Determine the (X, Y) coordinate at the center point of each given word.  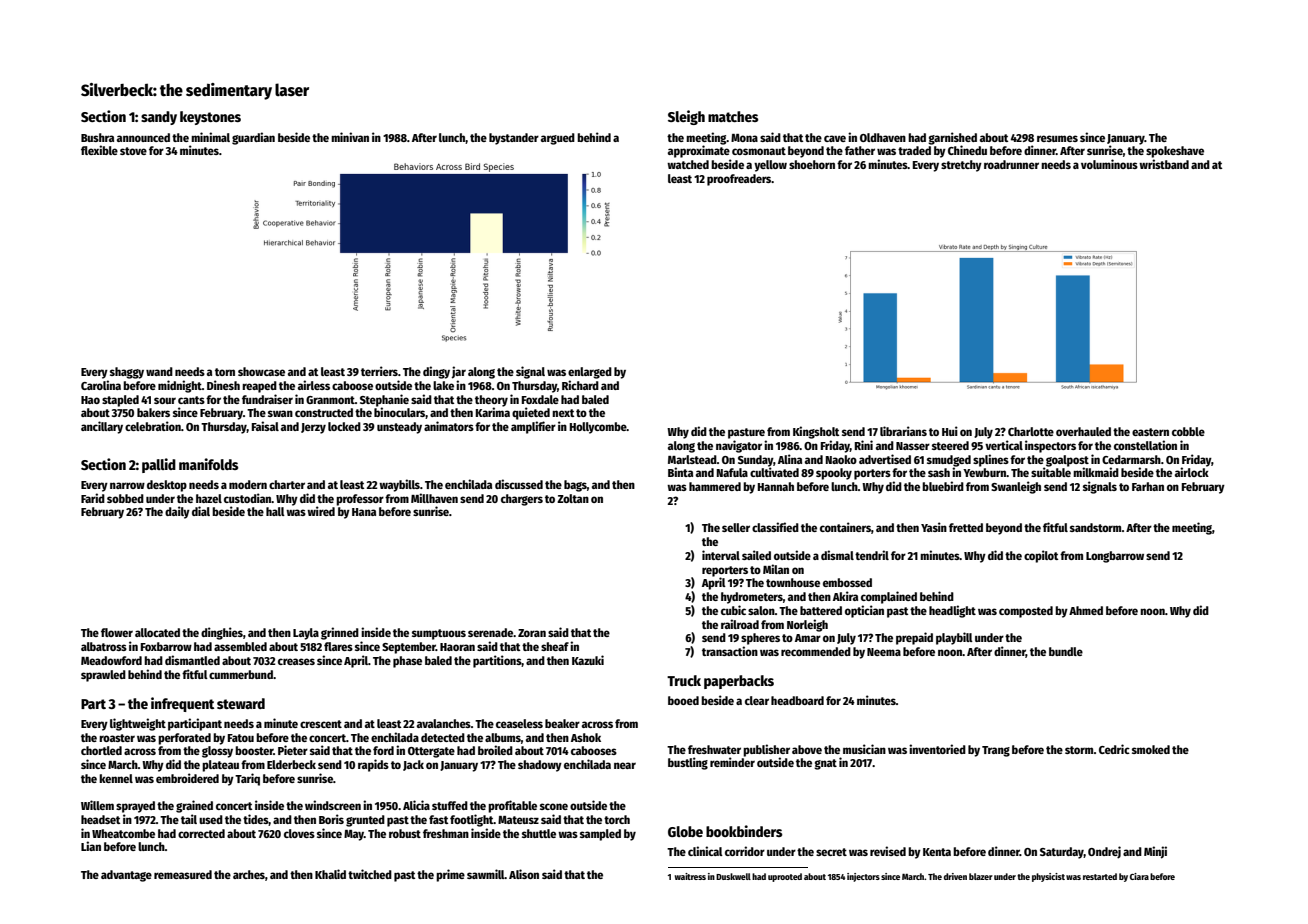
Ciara (1139, 876)
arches (249, 874)
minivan (350, 137)
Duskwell (733, 876)
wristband (1164, 164)
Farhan (1148, 486)
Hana (364, 512)
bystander (514, 139)
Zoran (532, 633)
